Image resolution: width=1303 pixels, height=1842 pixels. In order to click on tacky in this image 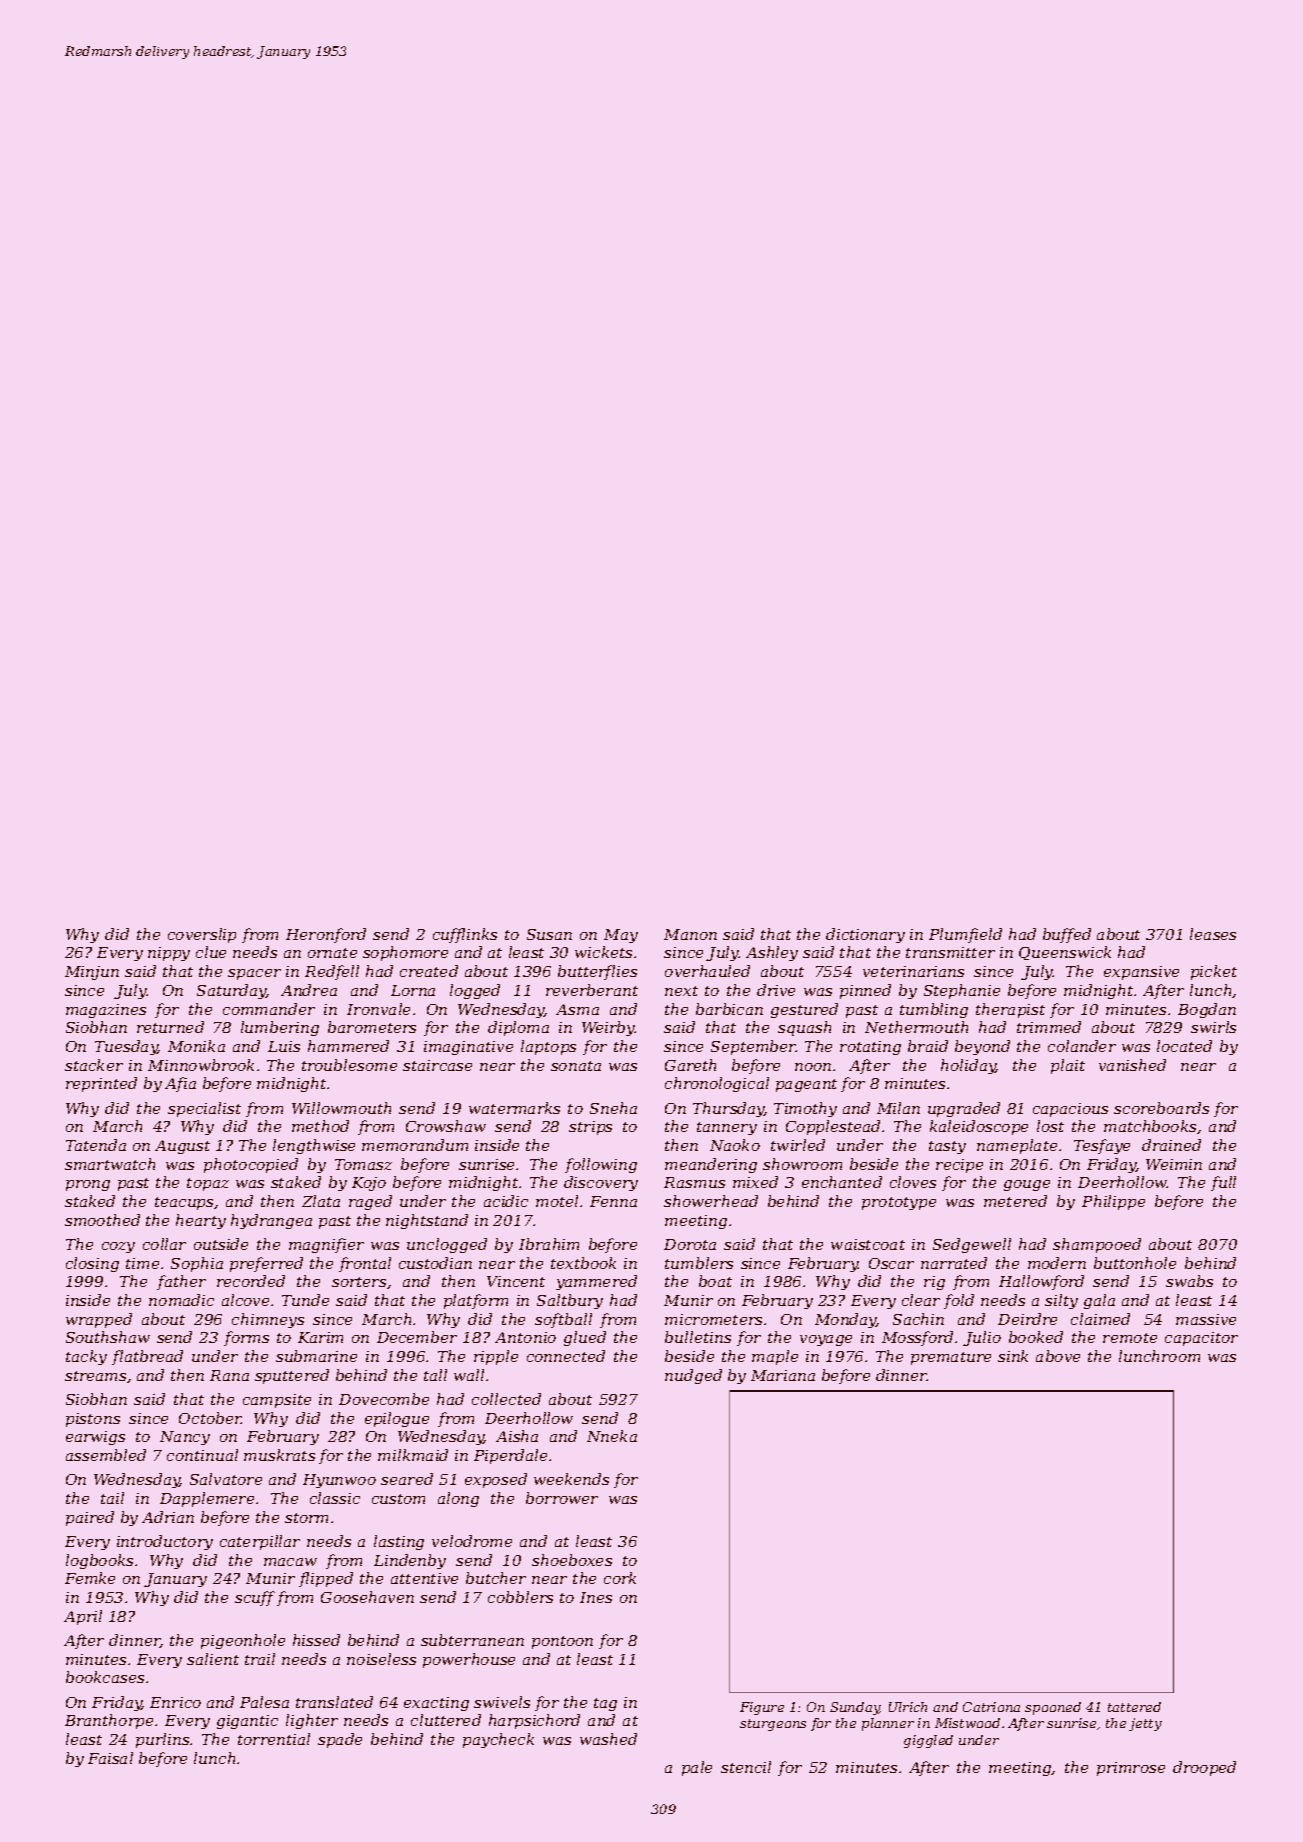, I will do `click(86, 1357)`.
